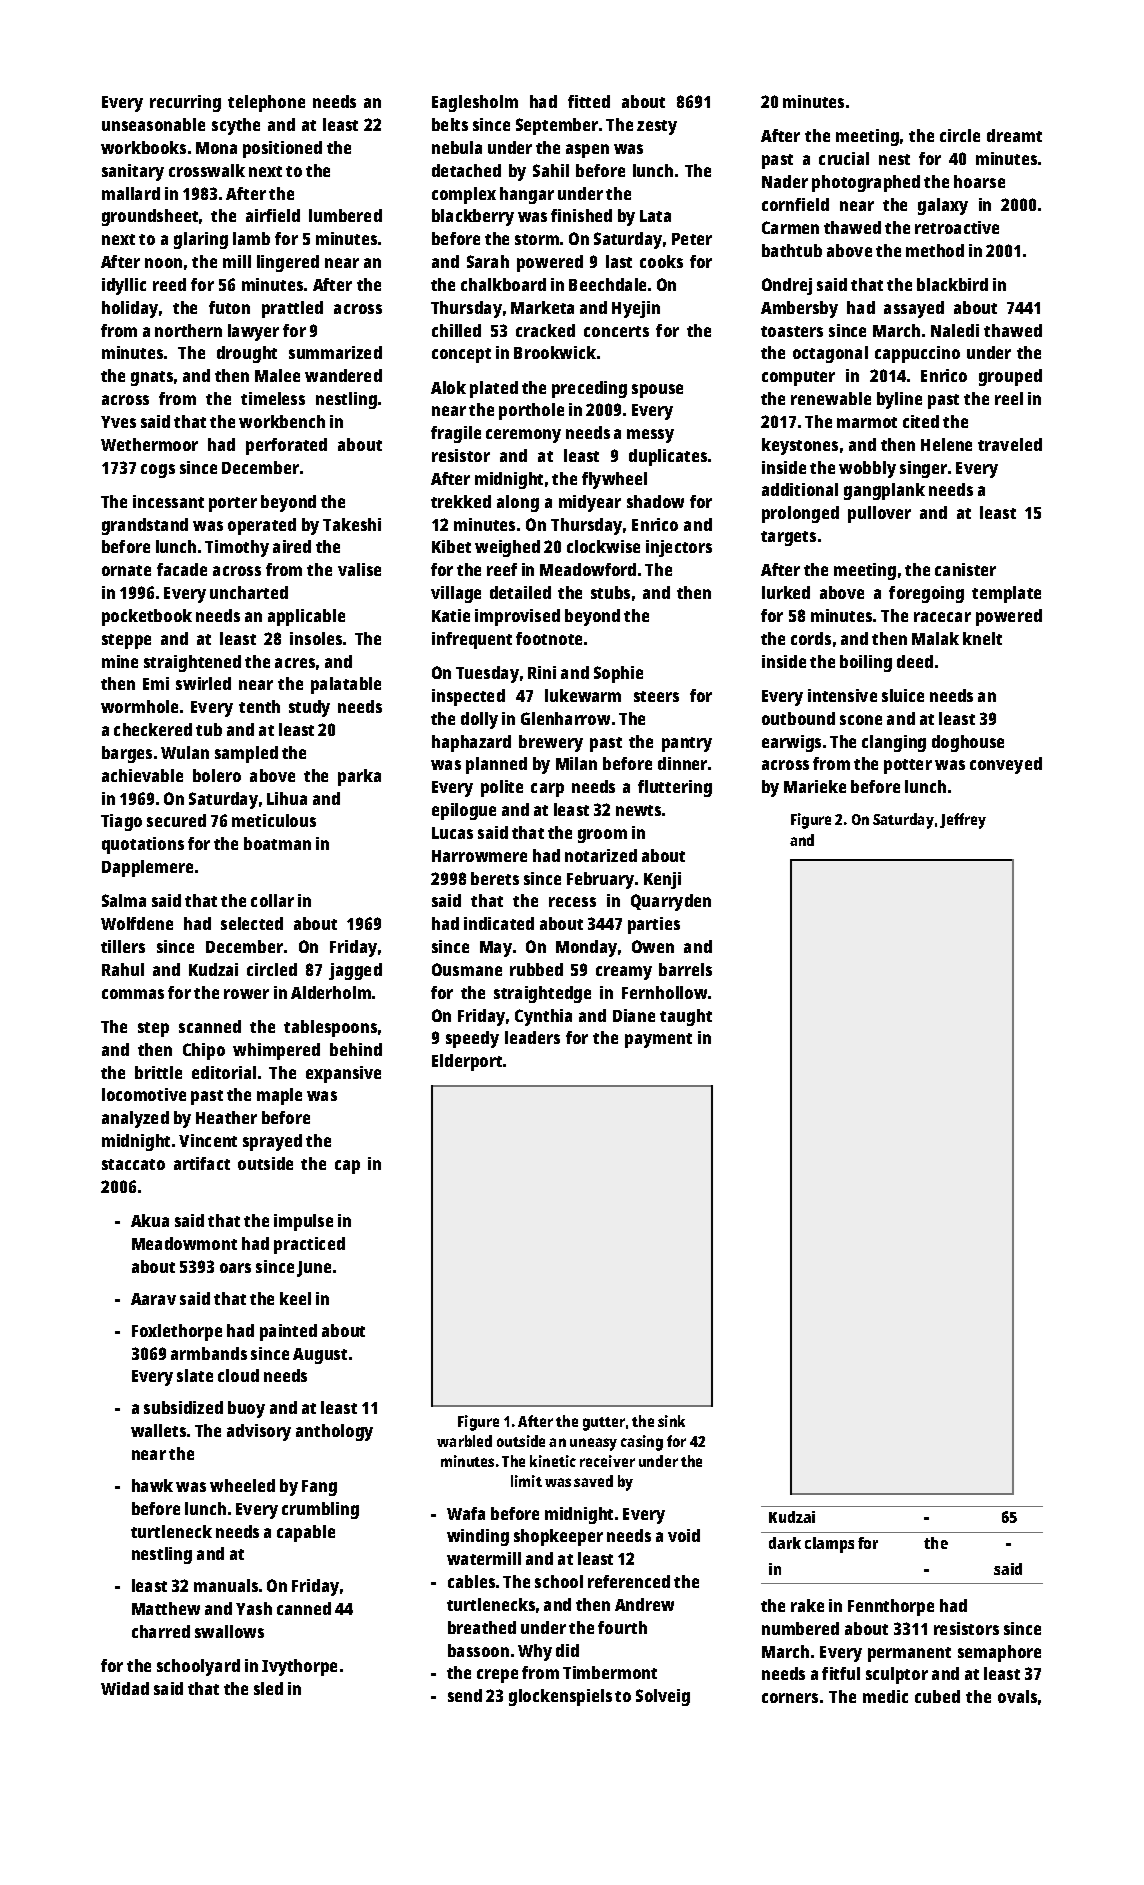  I want to click on Solveig, so click(663, 1697).
